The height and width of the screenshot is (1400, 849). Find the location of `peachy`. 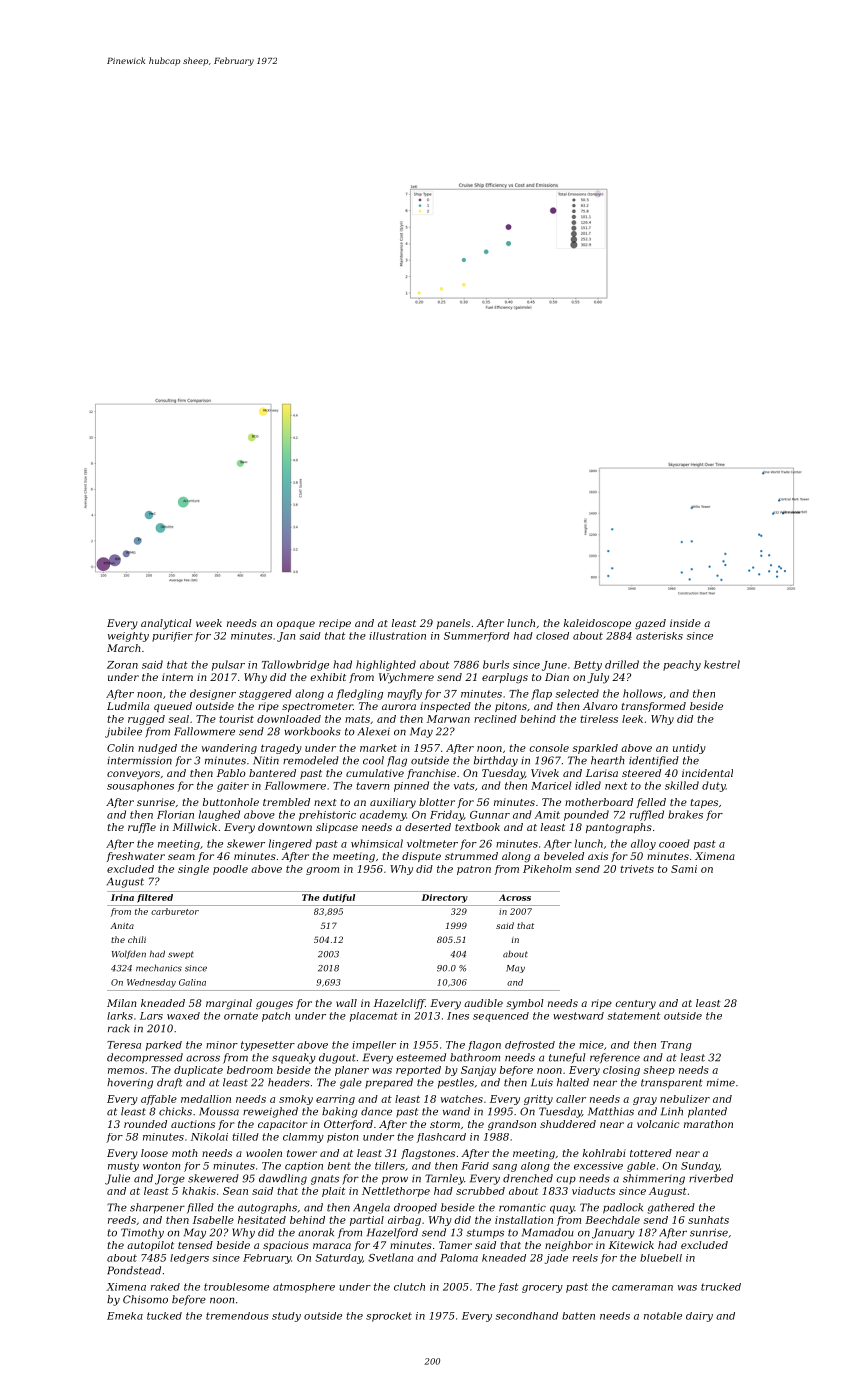

peachy is located at coordinates (682, 665).
